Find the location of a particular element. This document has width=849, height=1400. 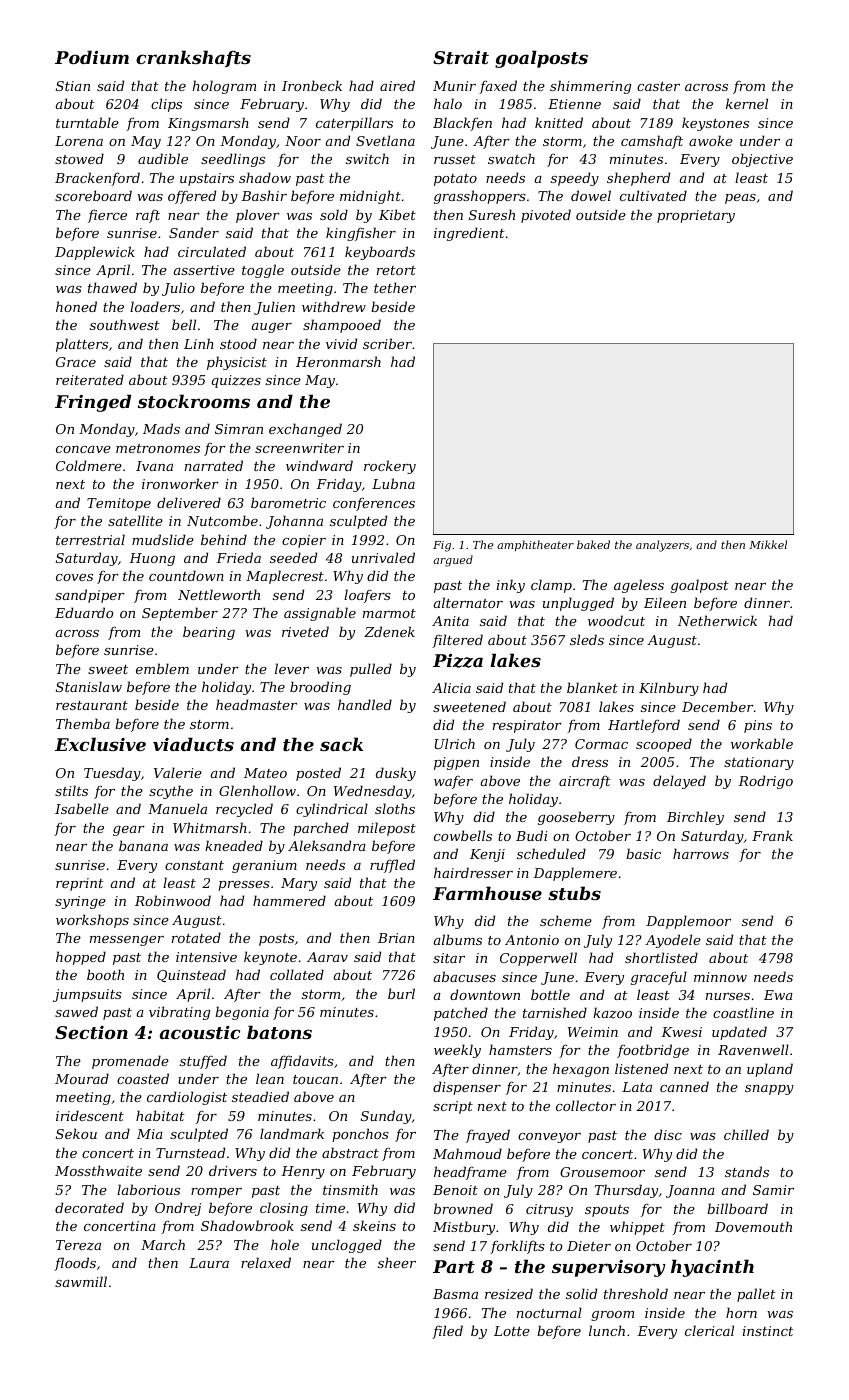

reprint is located at coordinates (80, 884).
